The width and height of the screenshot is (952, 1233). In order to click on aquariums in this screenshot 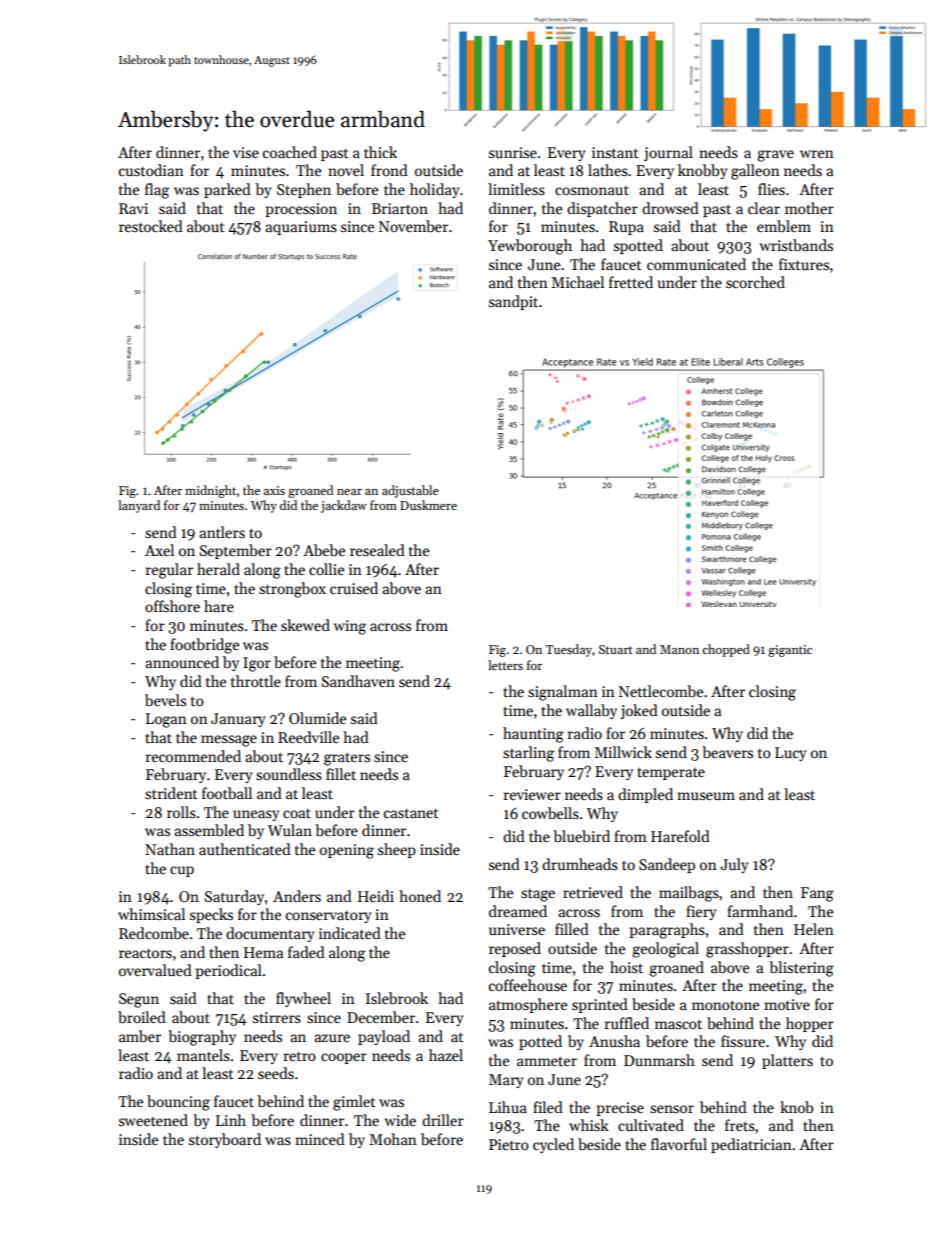, I will do `click(301, 228)`.
